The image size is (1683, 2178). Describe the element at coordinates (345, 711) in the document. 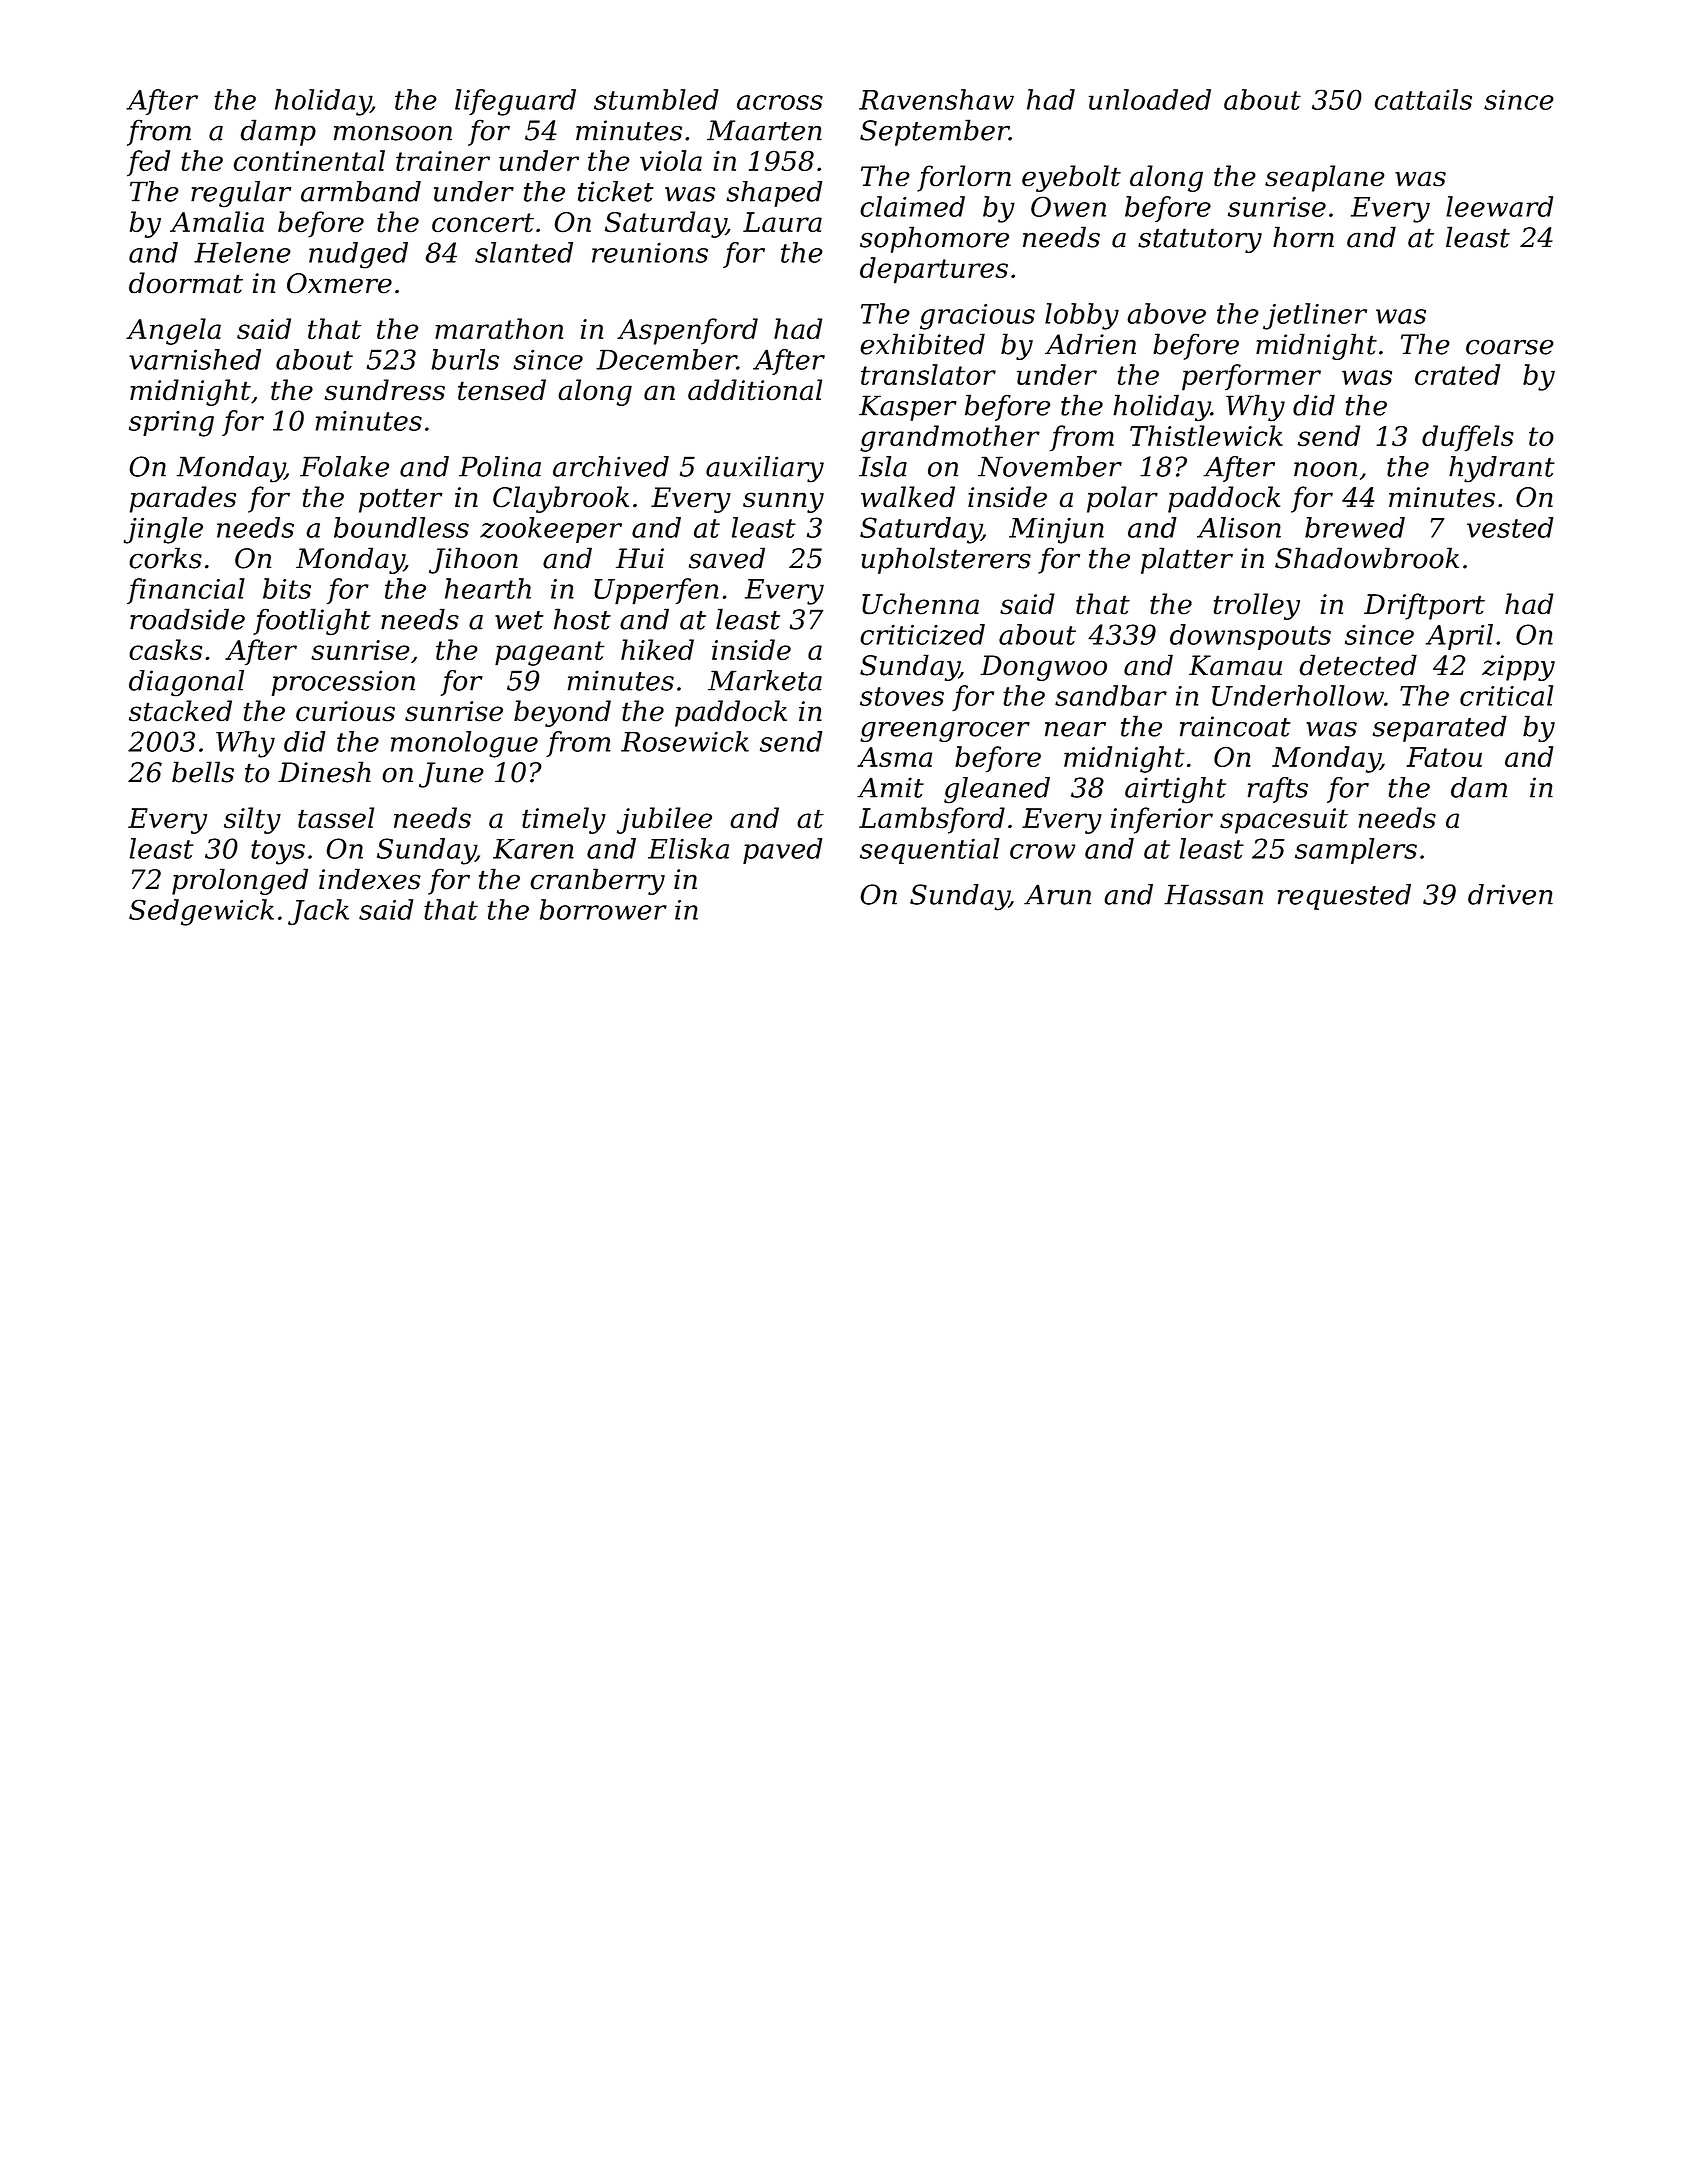

I see `curious` at that location.
